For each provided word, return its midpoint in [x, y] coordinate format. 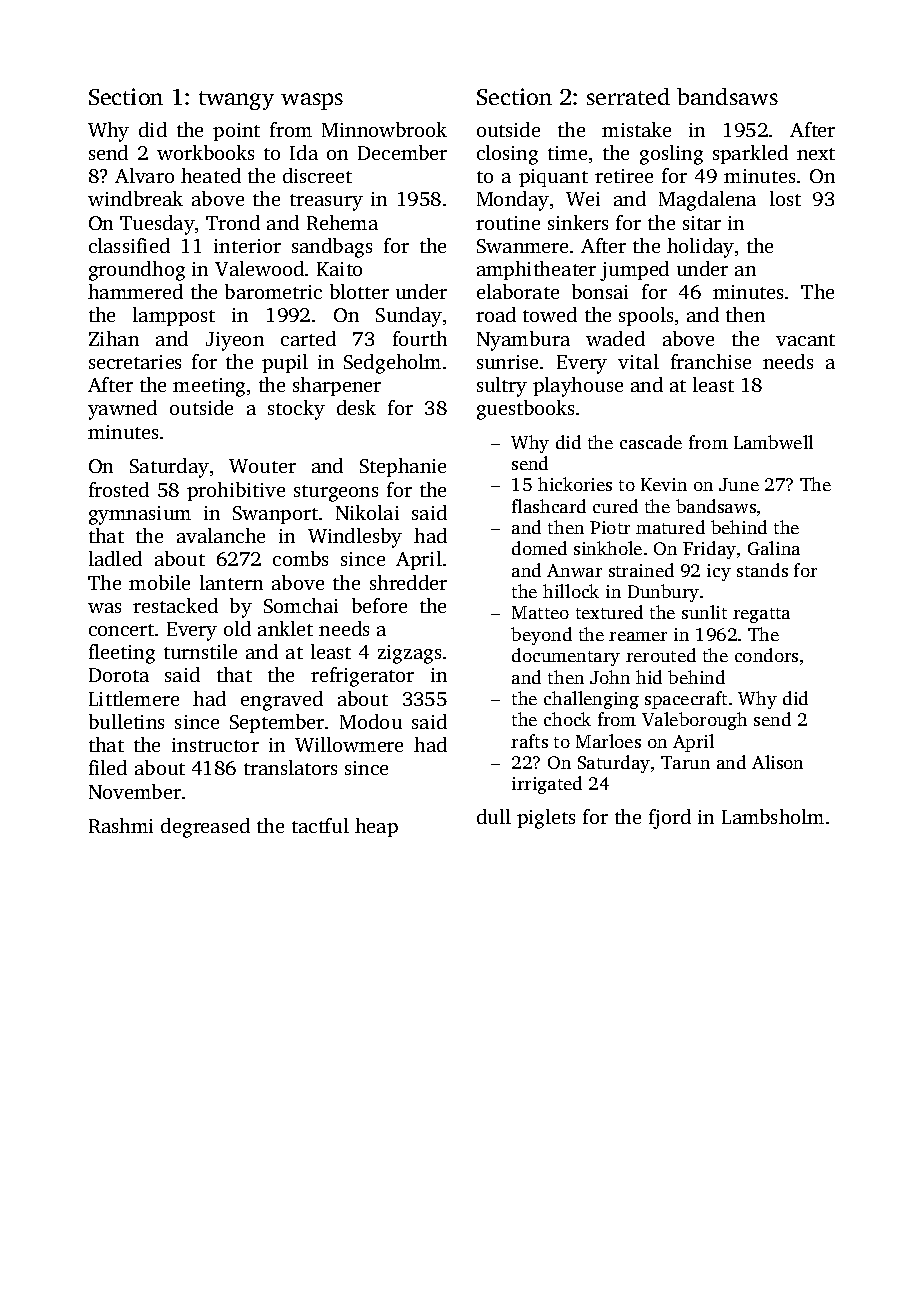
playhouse [578, 387]
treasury [326, 202]
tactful [320, 825]
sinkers [578, 222]
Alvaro [144, 175]
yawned [122, 410]
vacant [805, 340]
